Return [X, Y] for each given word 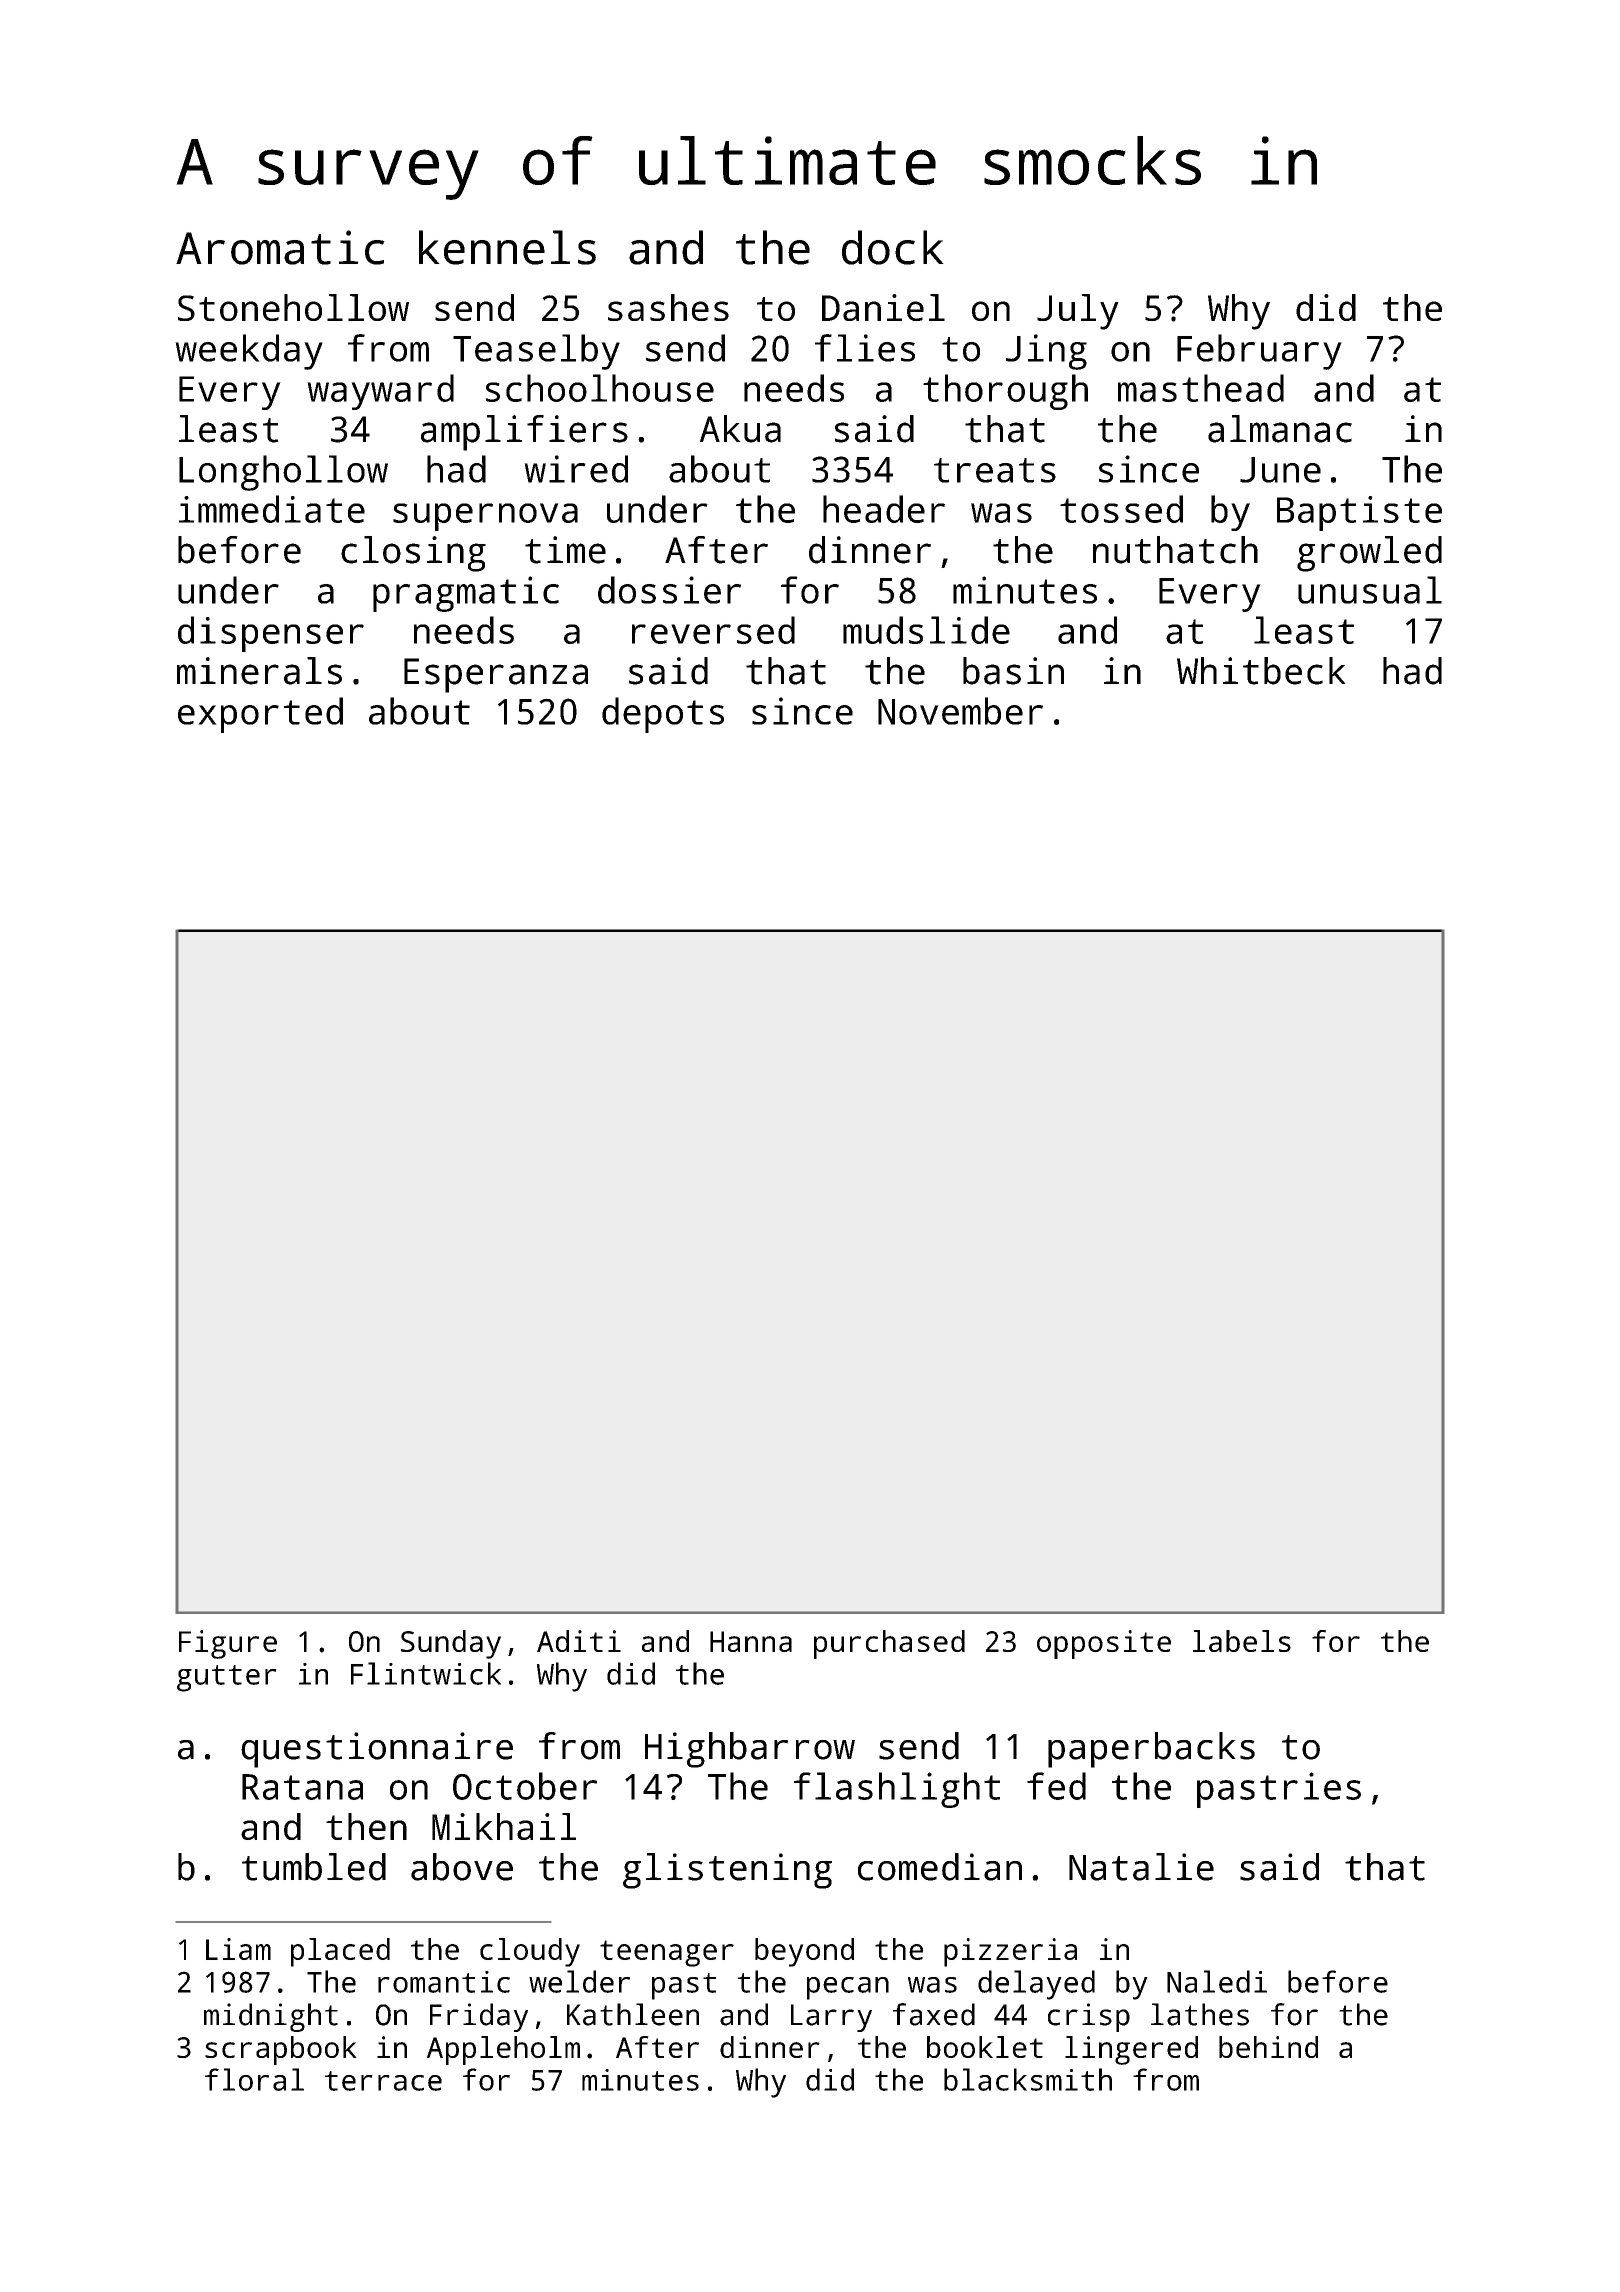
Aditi [579, 1641]
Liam [238, 1949]
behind [1268, 2047]
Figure [228, 1644]
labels [1242, 1641]
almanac [1280, 429]
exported [260, 715]
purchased [889, 1644]
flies [865, 348]
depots [663, 715]
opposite [1104, 1644]
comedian [940, 1867]
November [960, 711]
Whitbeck [1261, 671]
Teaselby [536, 352]
